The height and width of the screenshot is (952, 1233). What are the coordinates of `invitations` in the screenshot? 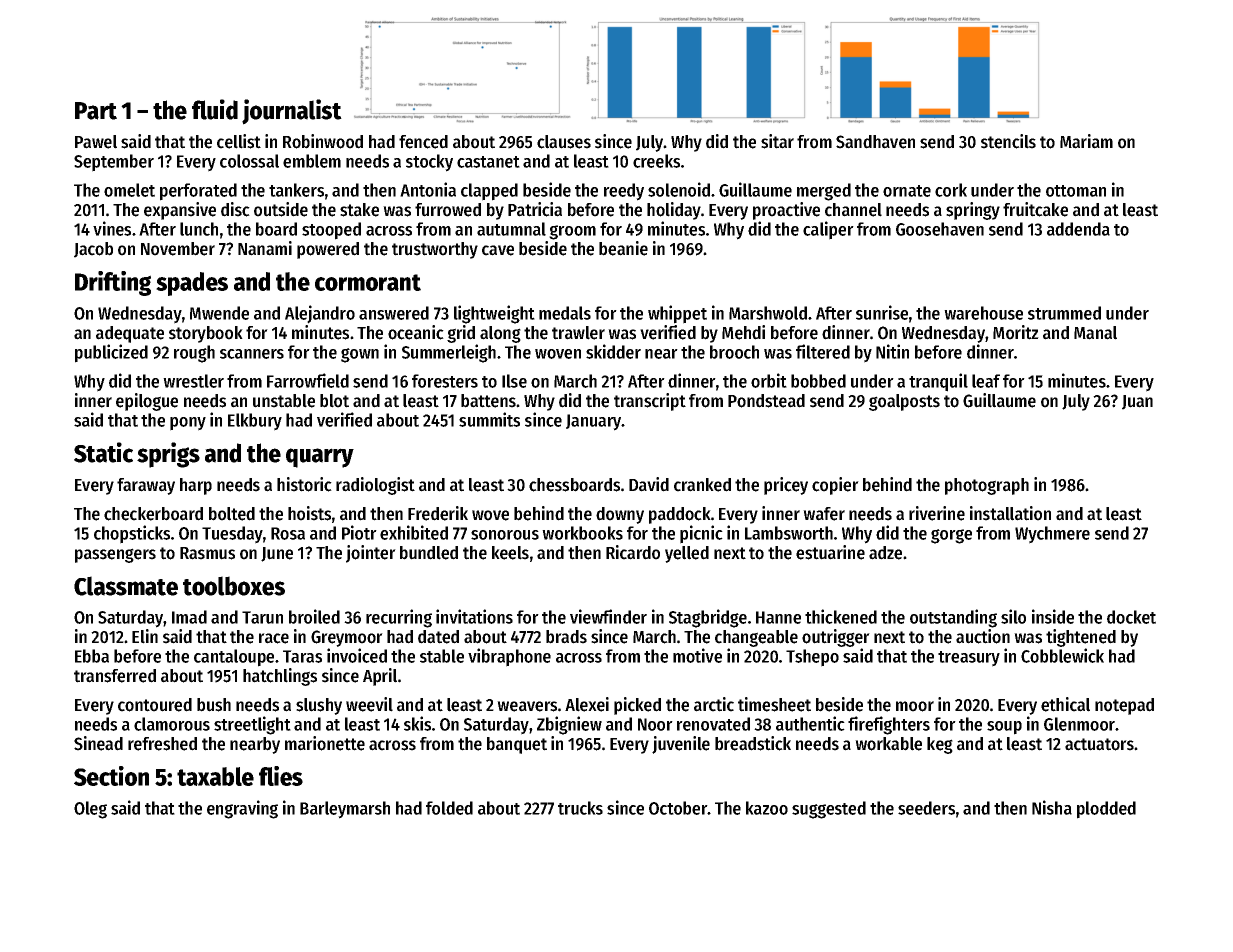 It's located at (474, 616).
